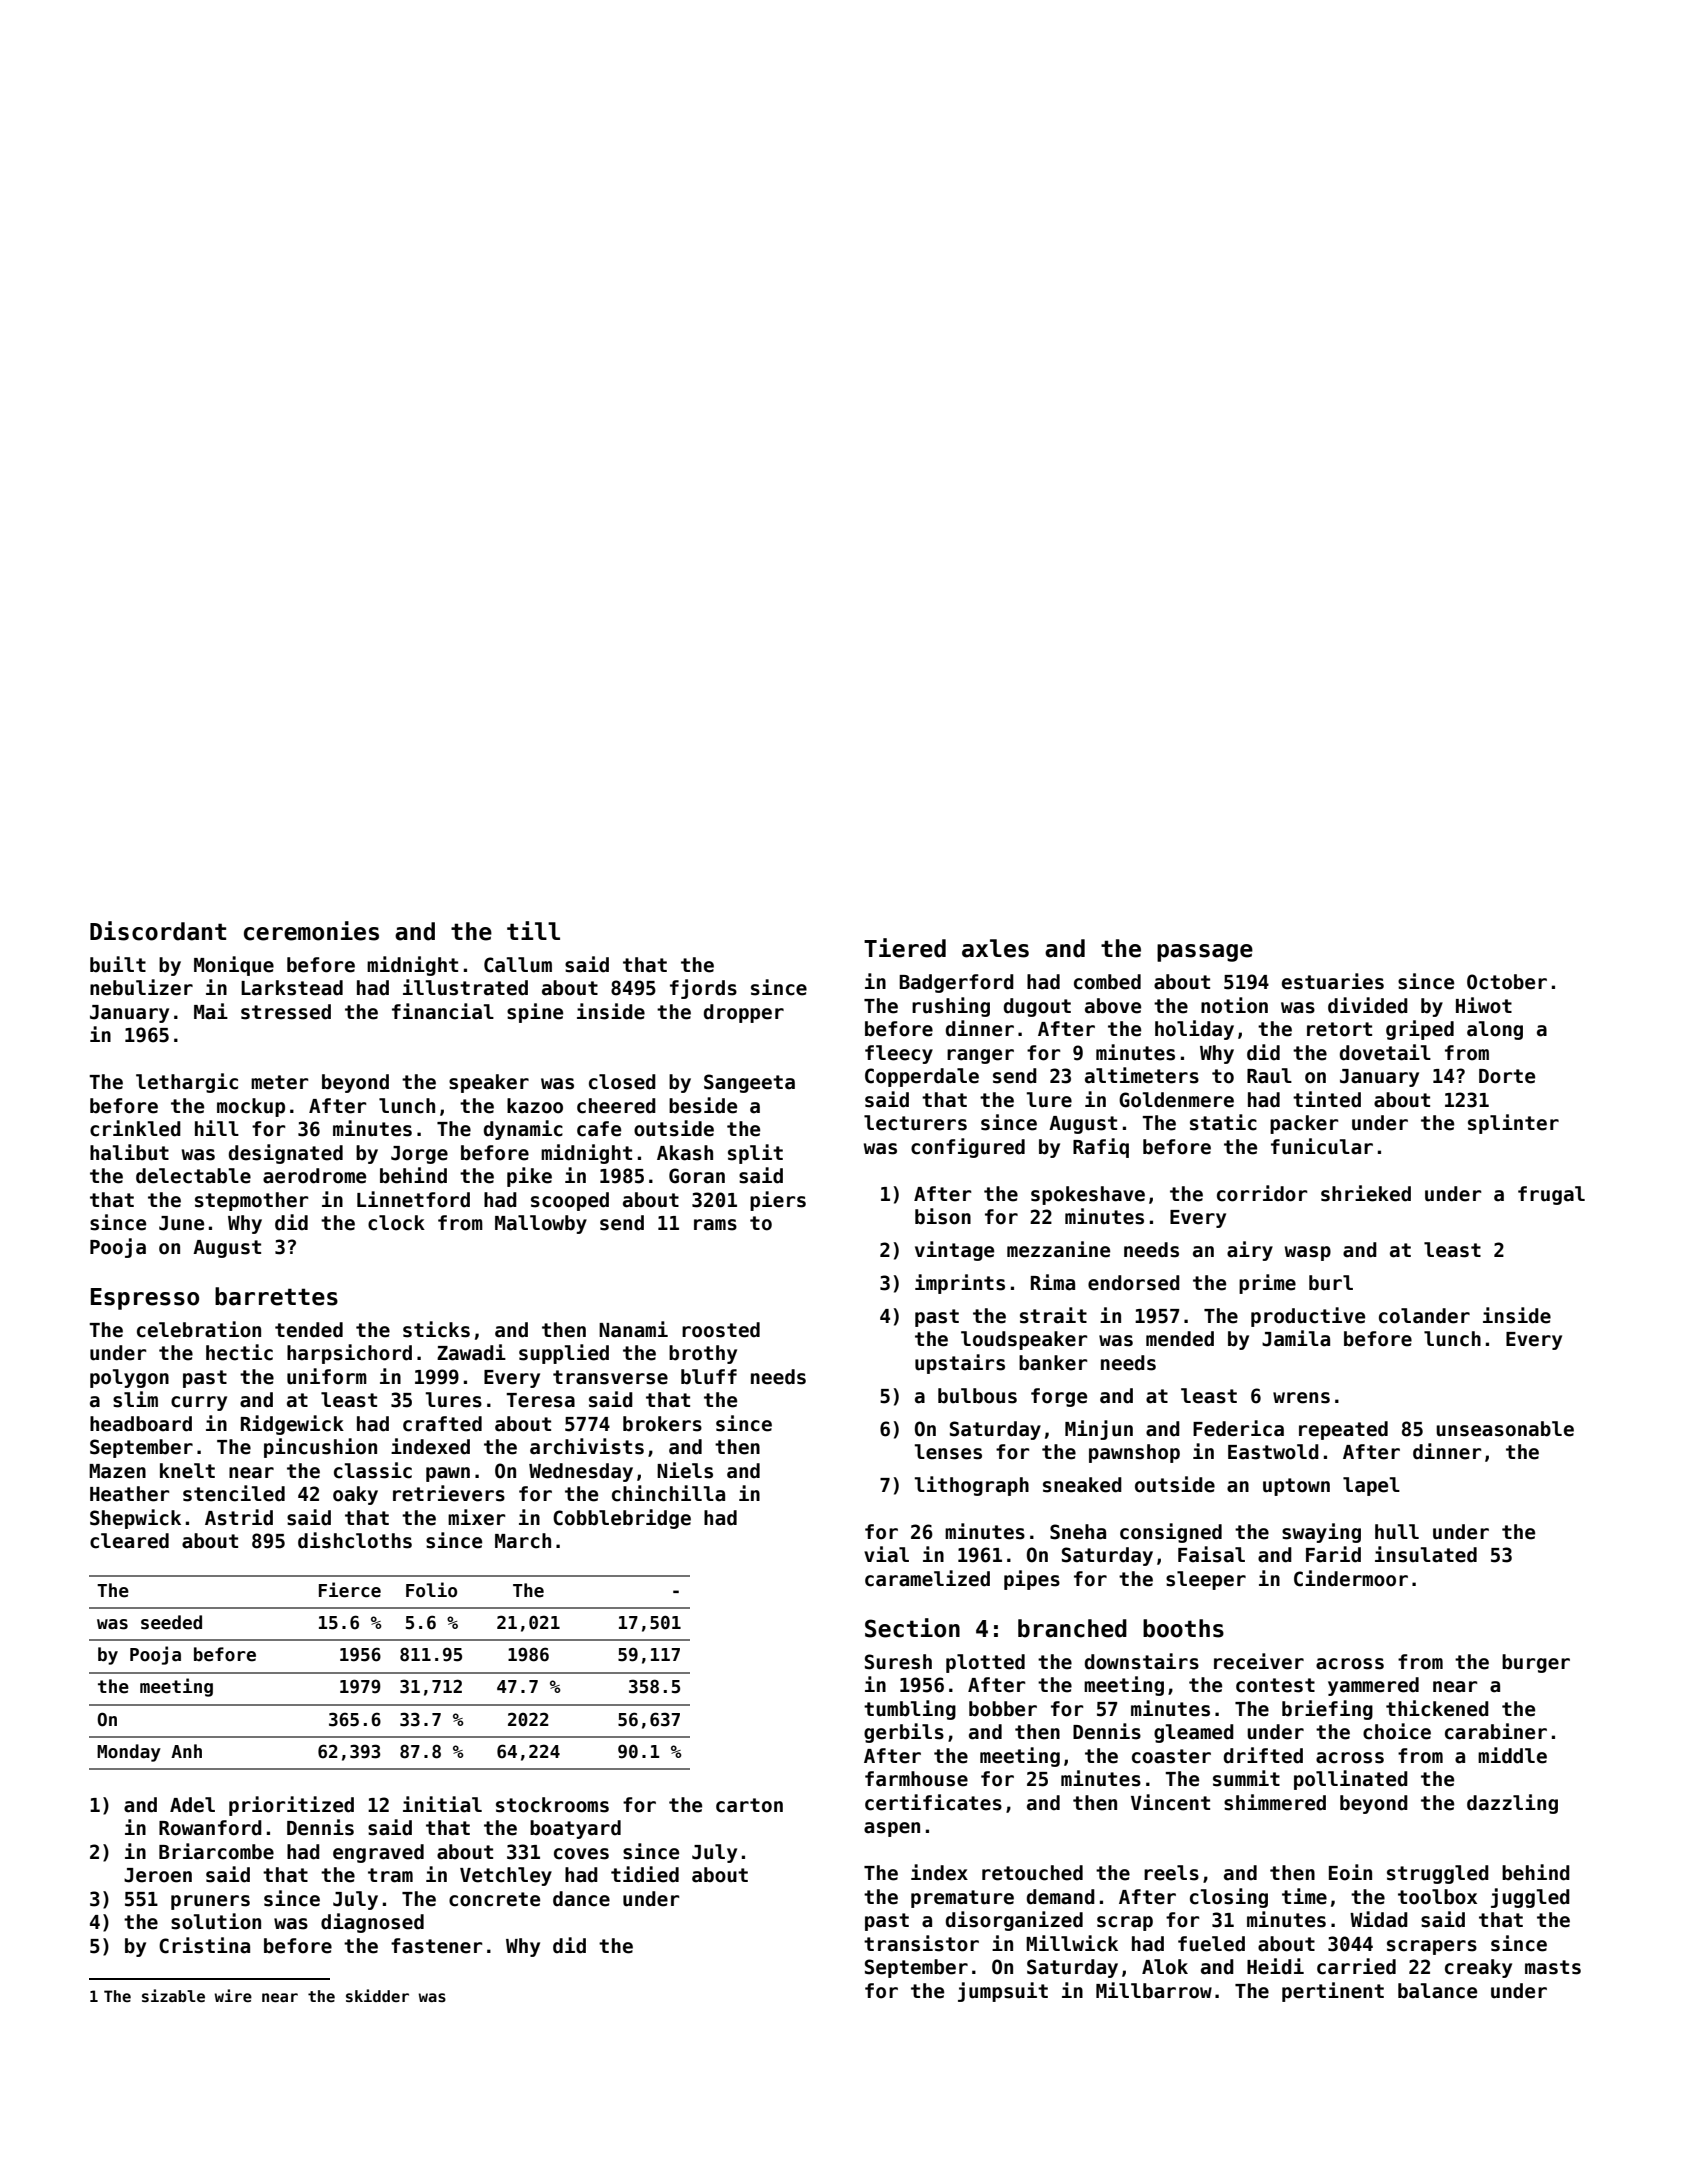 The image size is (1683, 2178). I want to click on burl, so click(1331, 1283).
